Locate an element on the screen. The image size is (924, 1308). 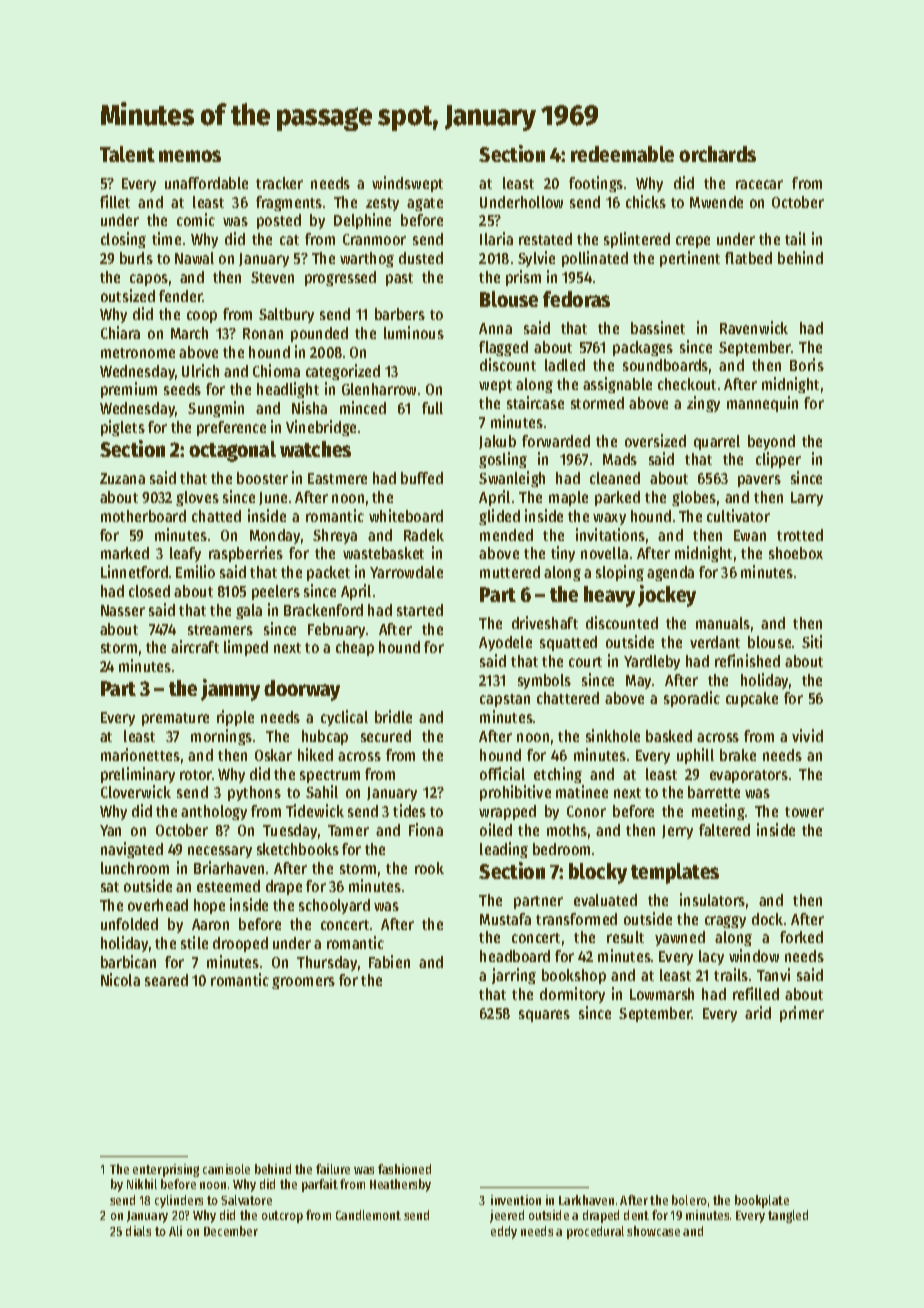
redeemable is located at coordinates (622, 154).
